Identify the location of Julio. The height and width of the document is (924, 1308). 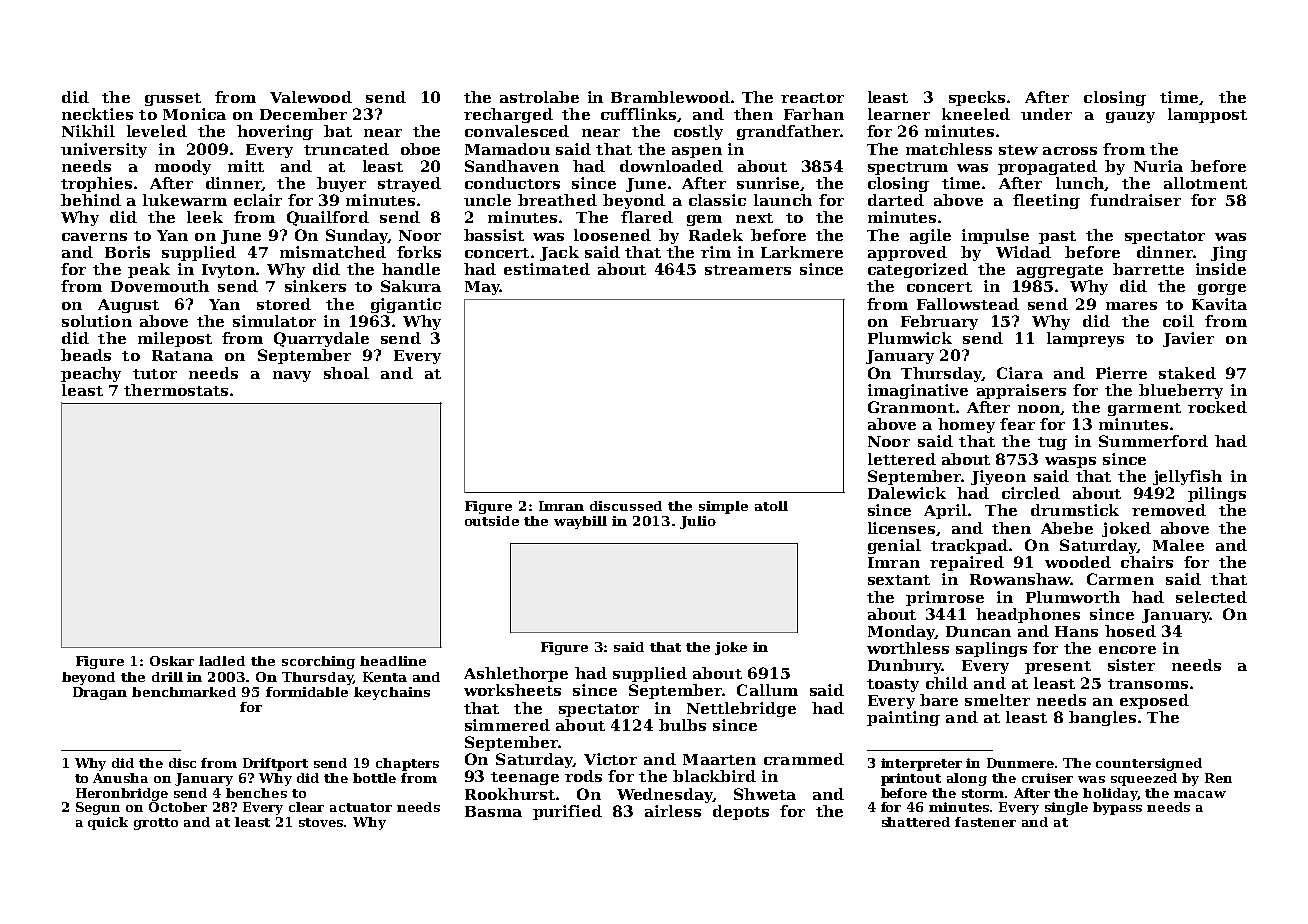
(698, 522).
